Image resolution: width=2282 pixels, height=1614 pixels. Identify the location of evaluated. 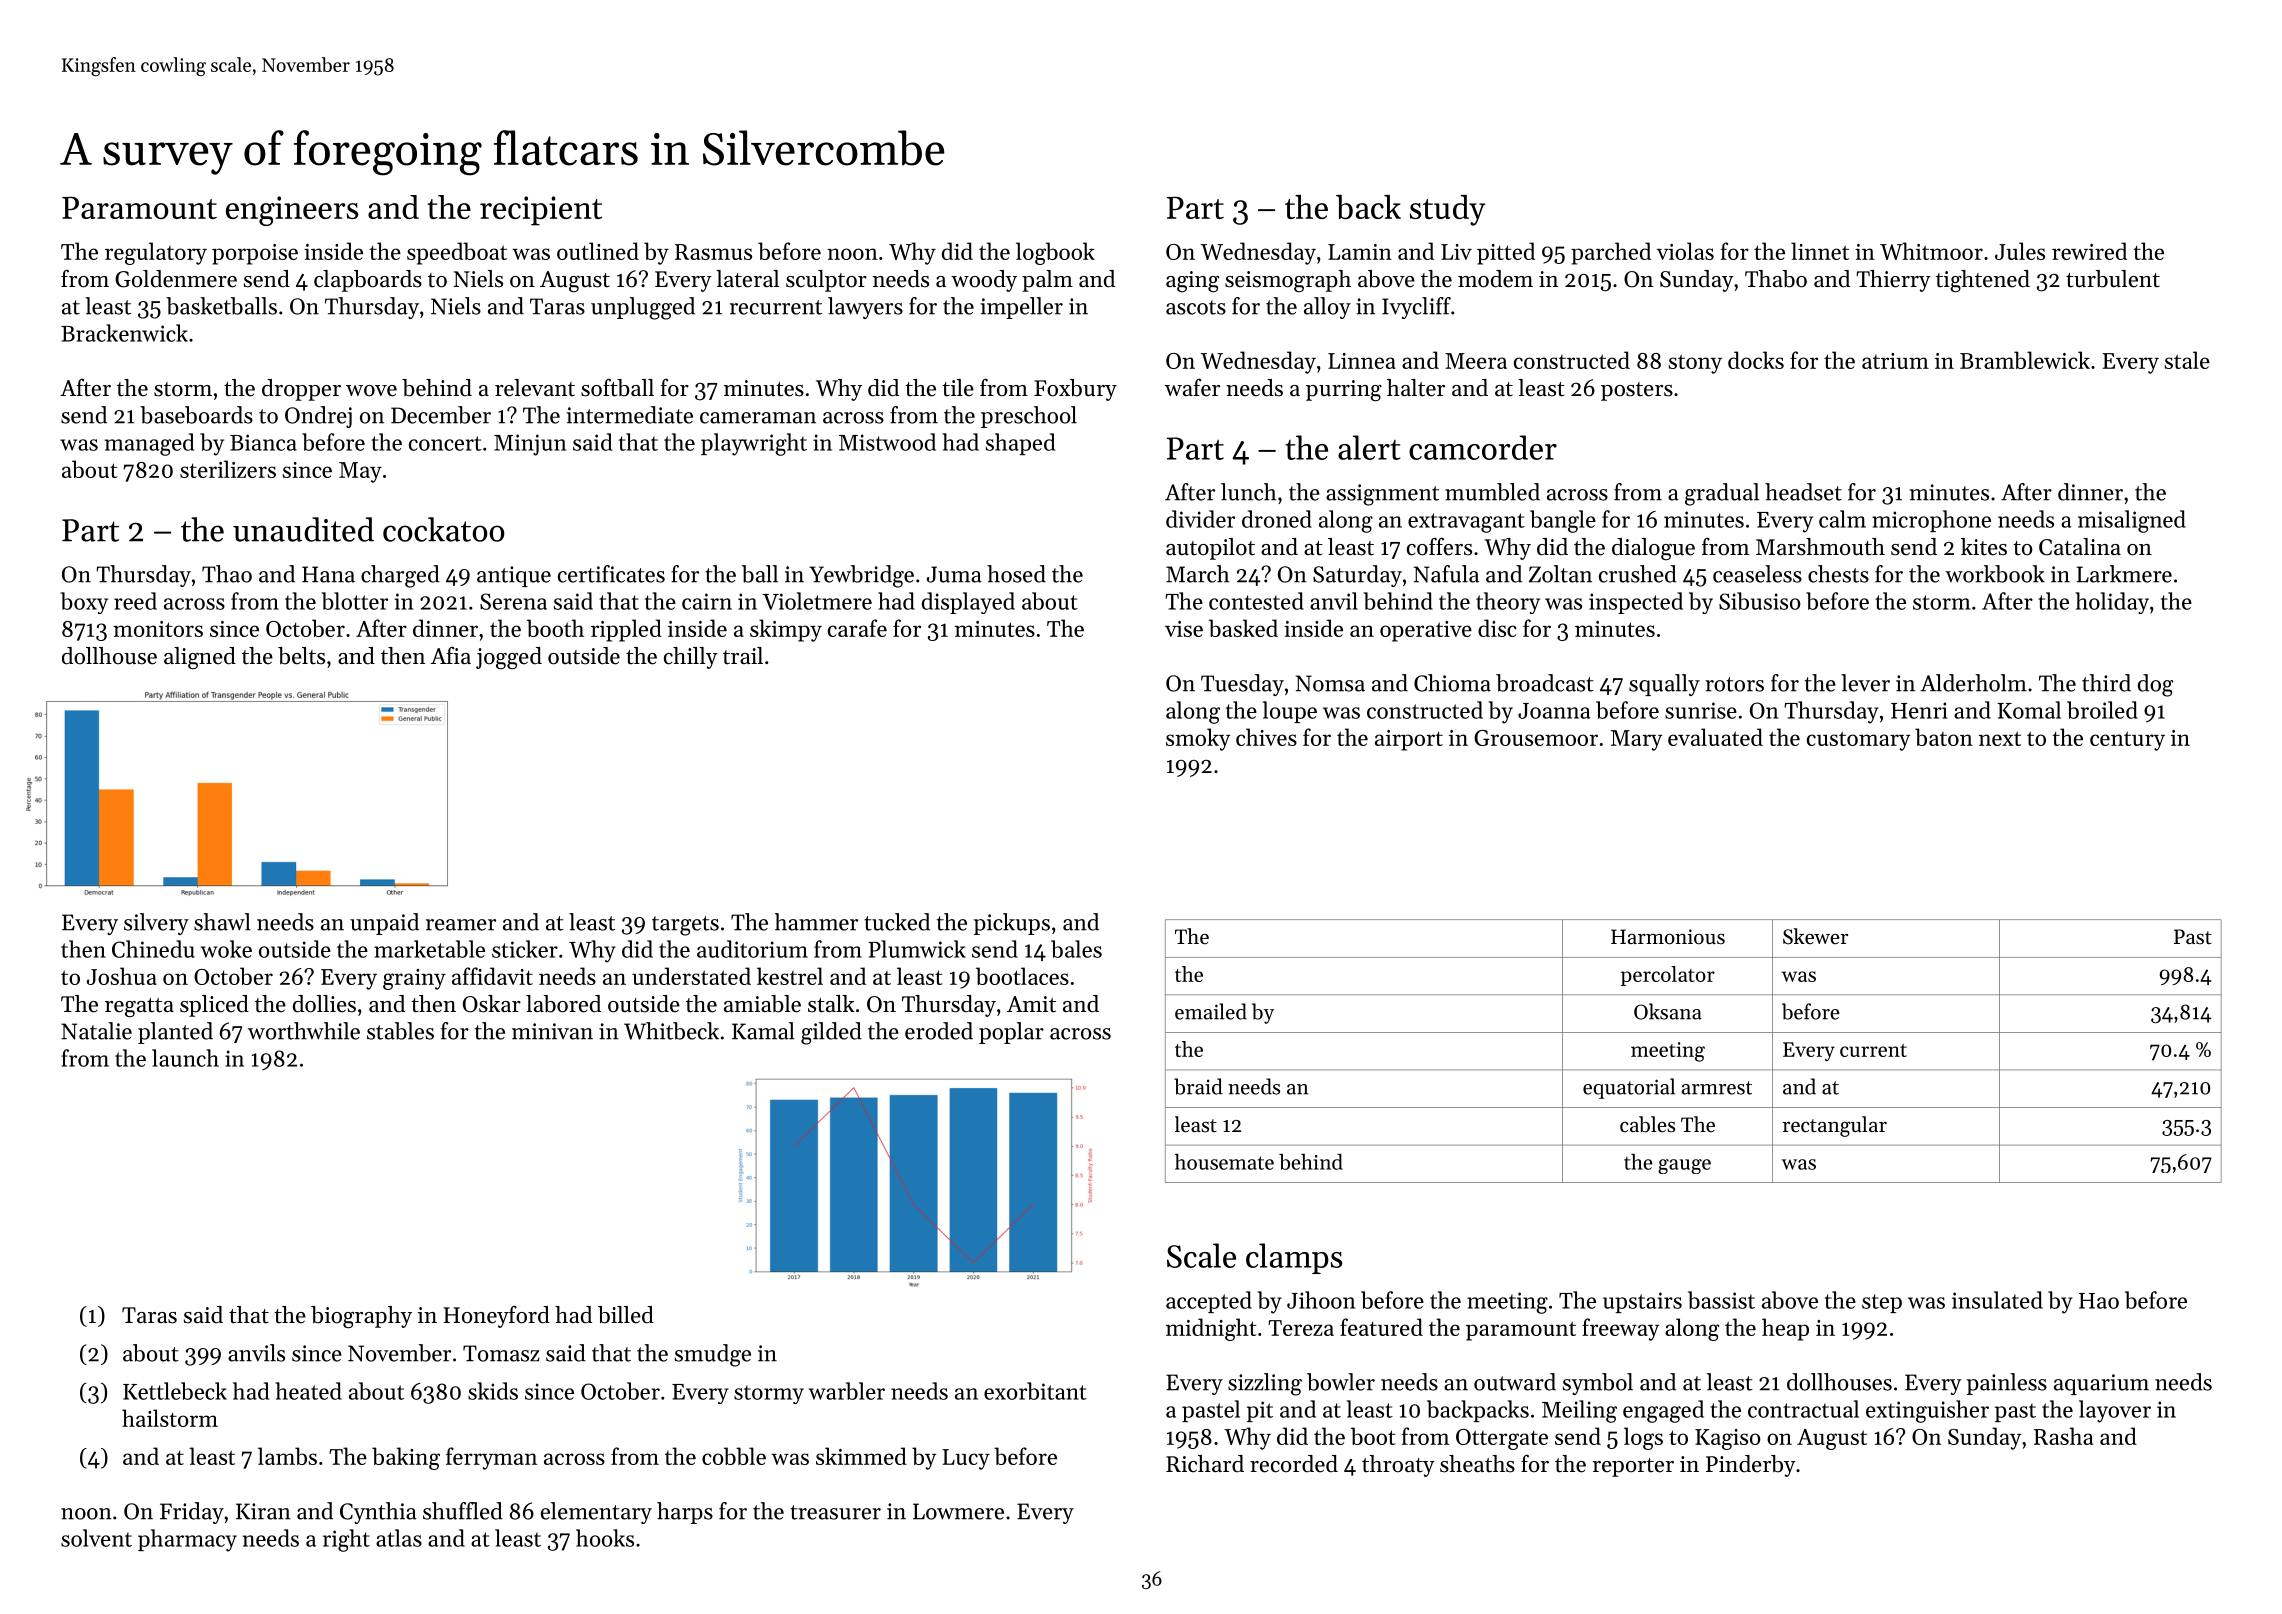
(1715, 737).
